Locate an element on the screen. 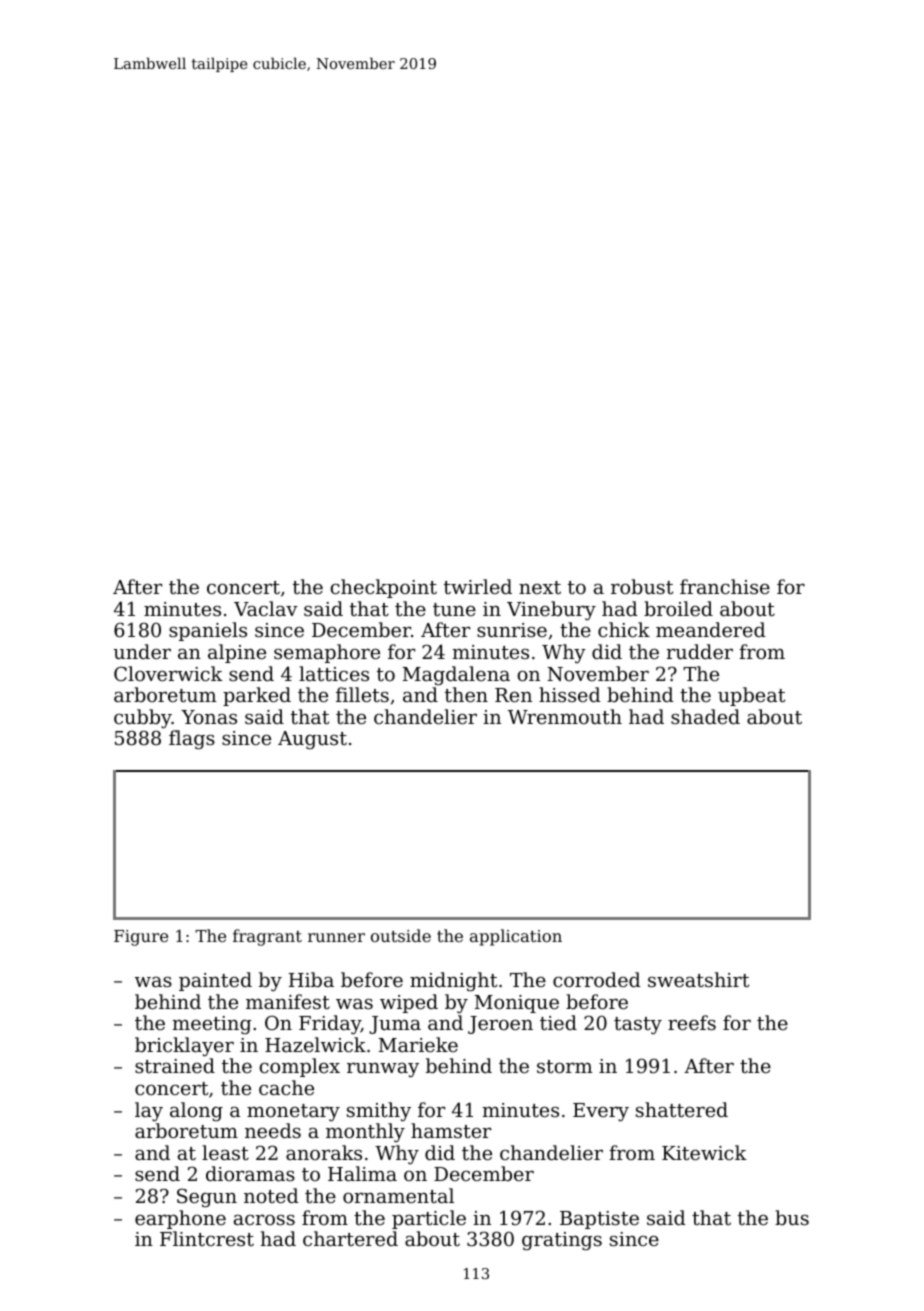 Image resolution: width=924 pixels, height=1311 pixels. franchise is located at coordinates (725, 586).
